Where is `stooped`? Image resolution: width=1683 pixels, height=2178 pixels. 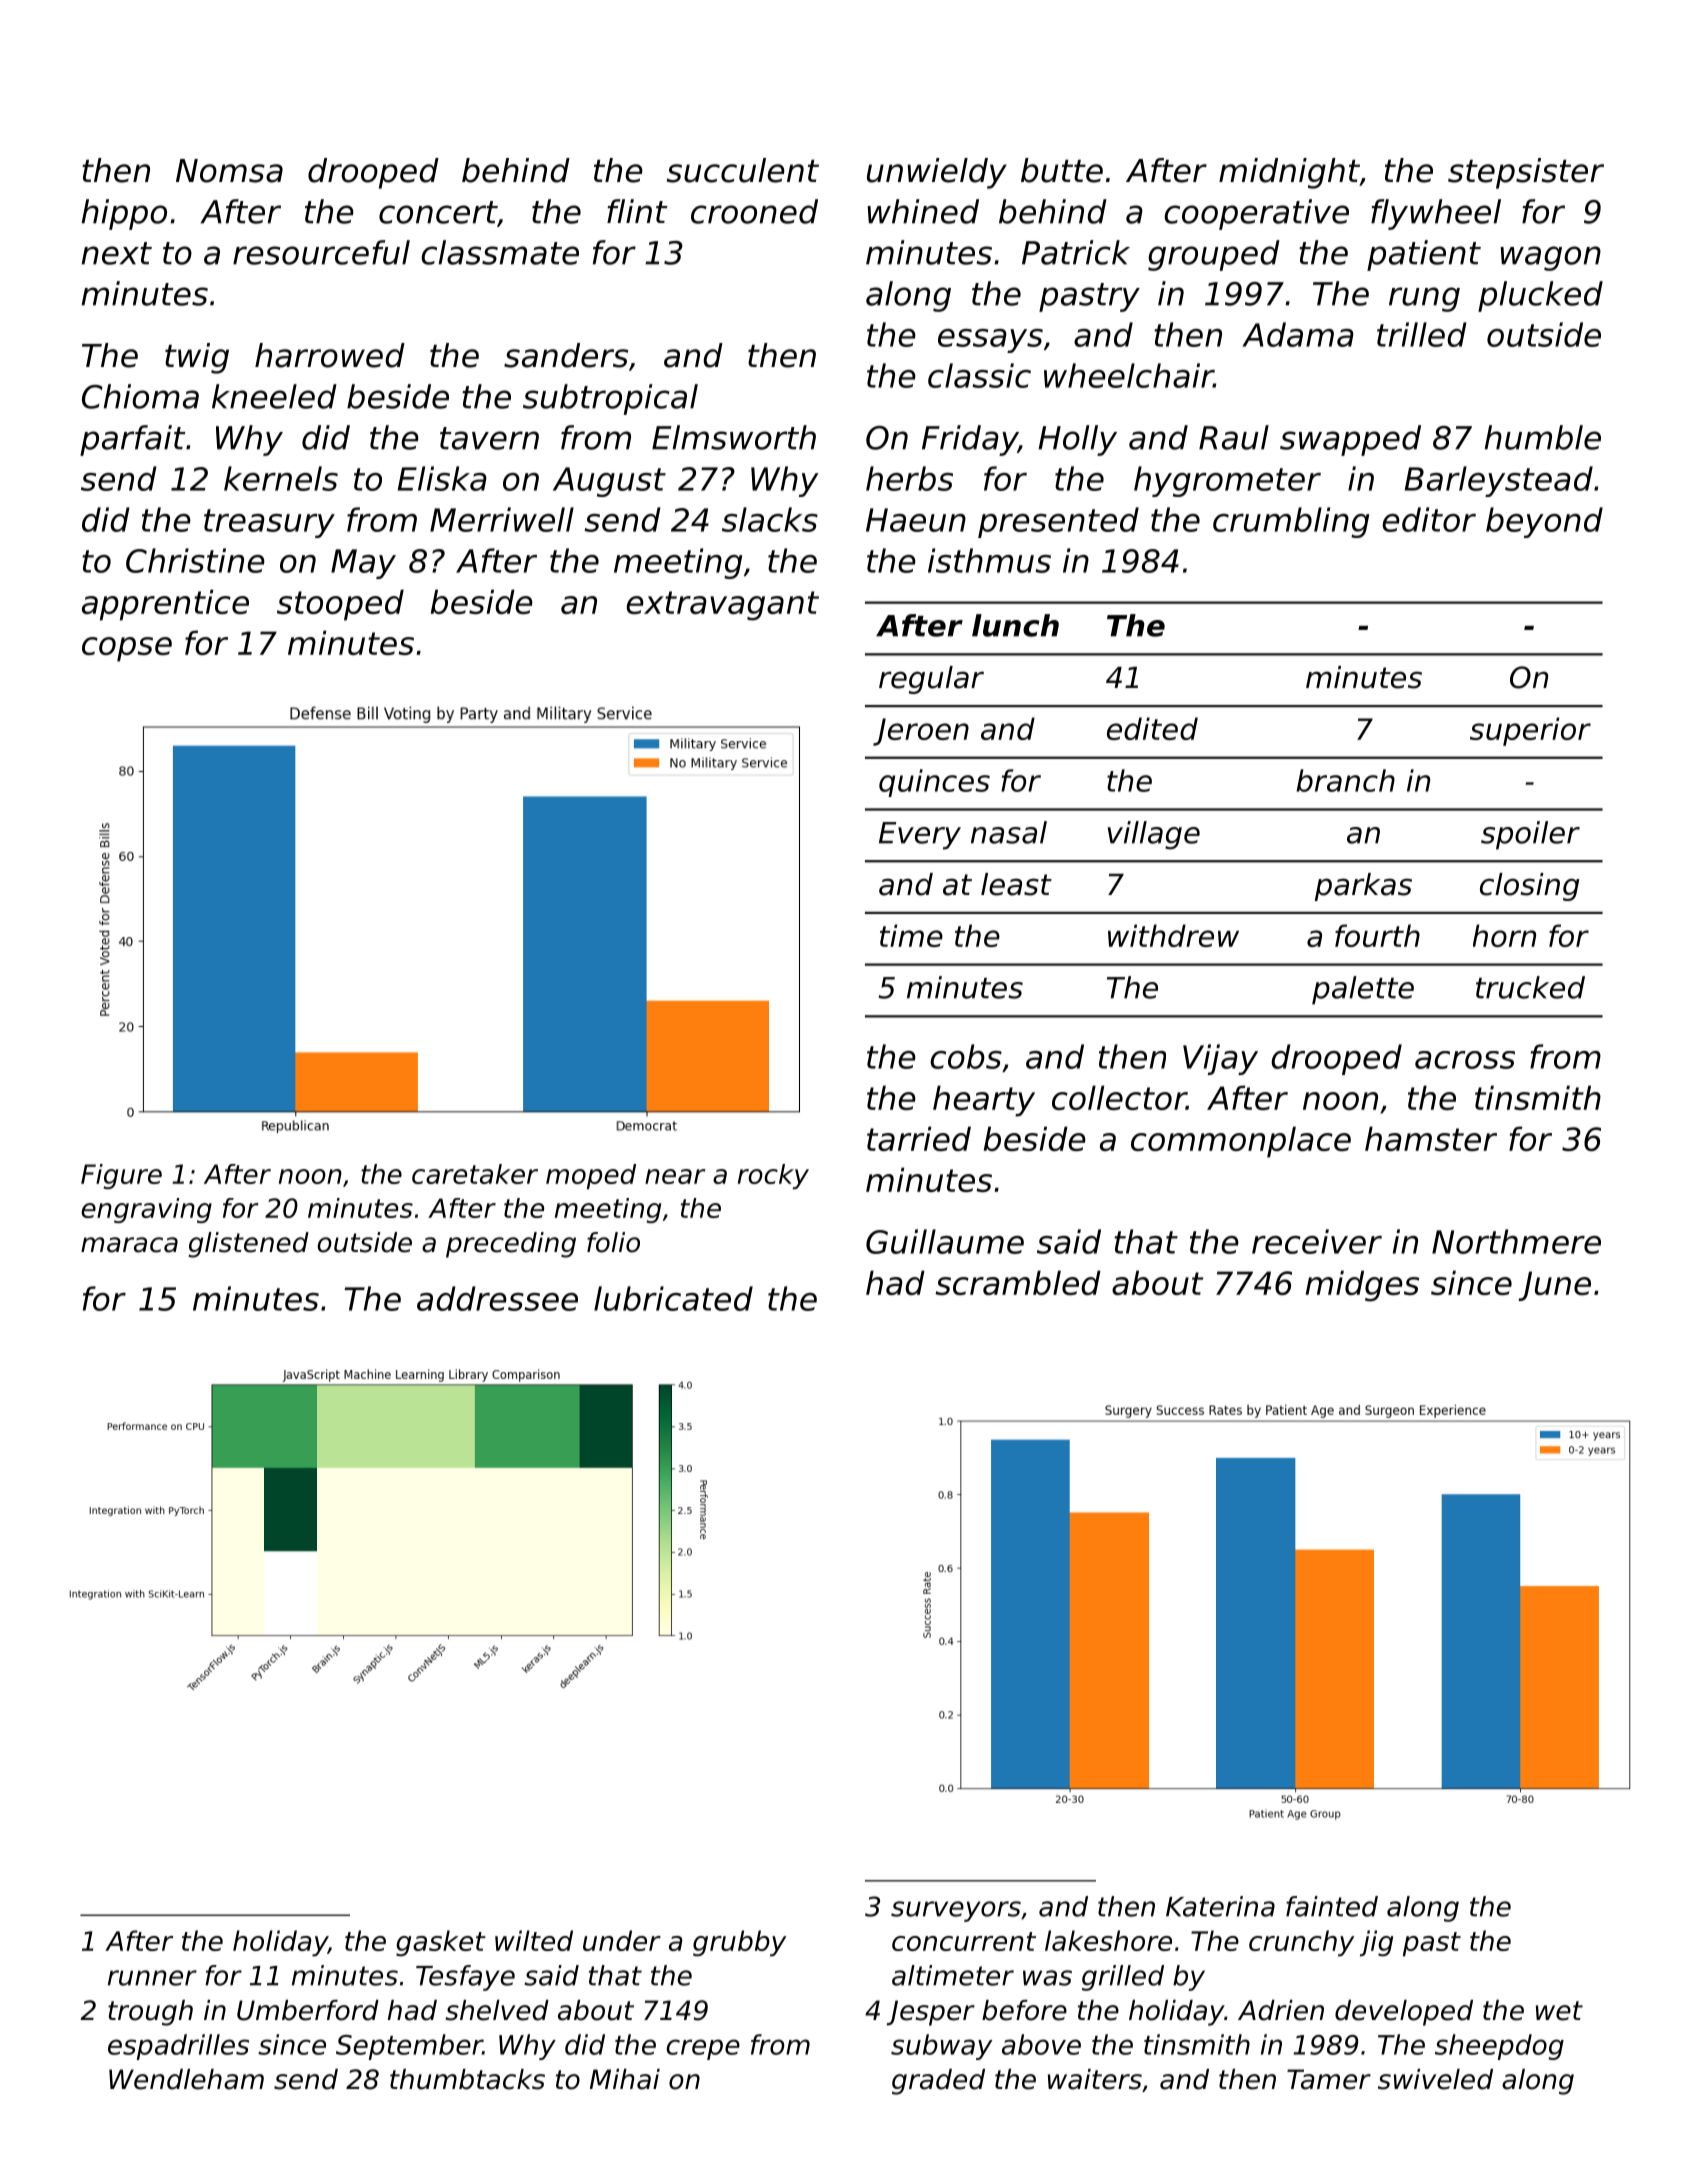
stooped is located at coordinates (340, 605).
